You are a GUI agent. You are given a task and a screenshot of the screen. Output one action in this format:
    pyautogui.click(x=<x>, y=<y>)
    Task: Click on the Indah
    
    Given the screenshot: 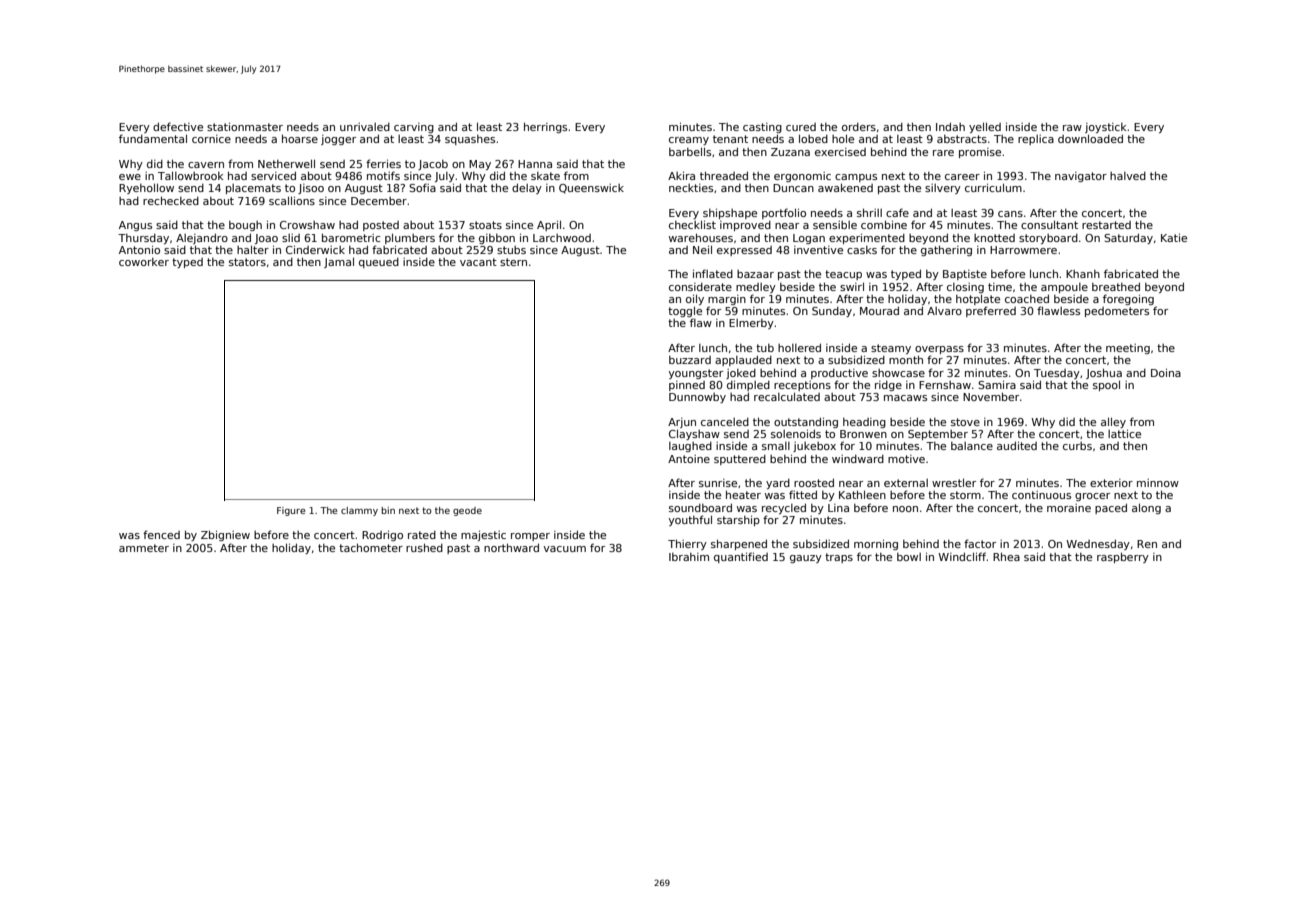 What is the action you would take?
    pyautogui.click(x=950, y=126)
